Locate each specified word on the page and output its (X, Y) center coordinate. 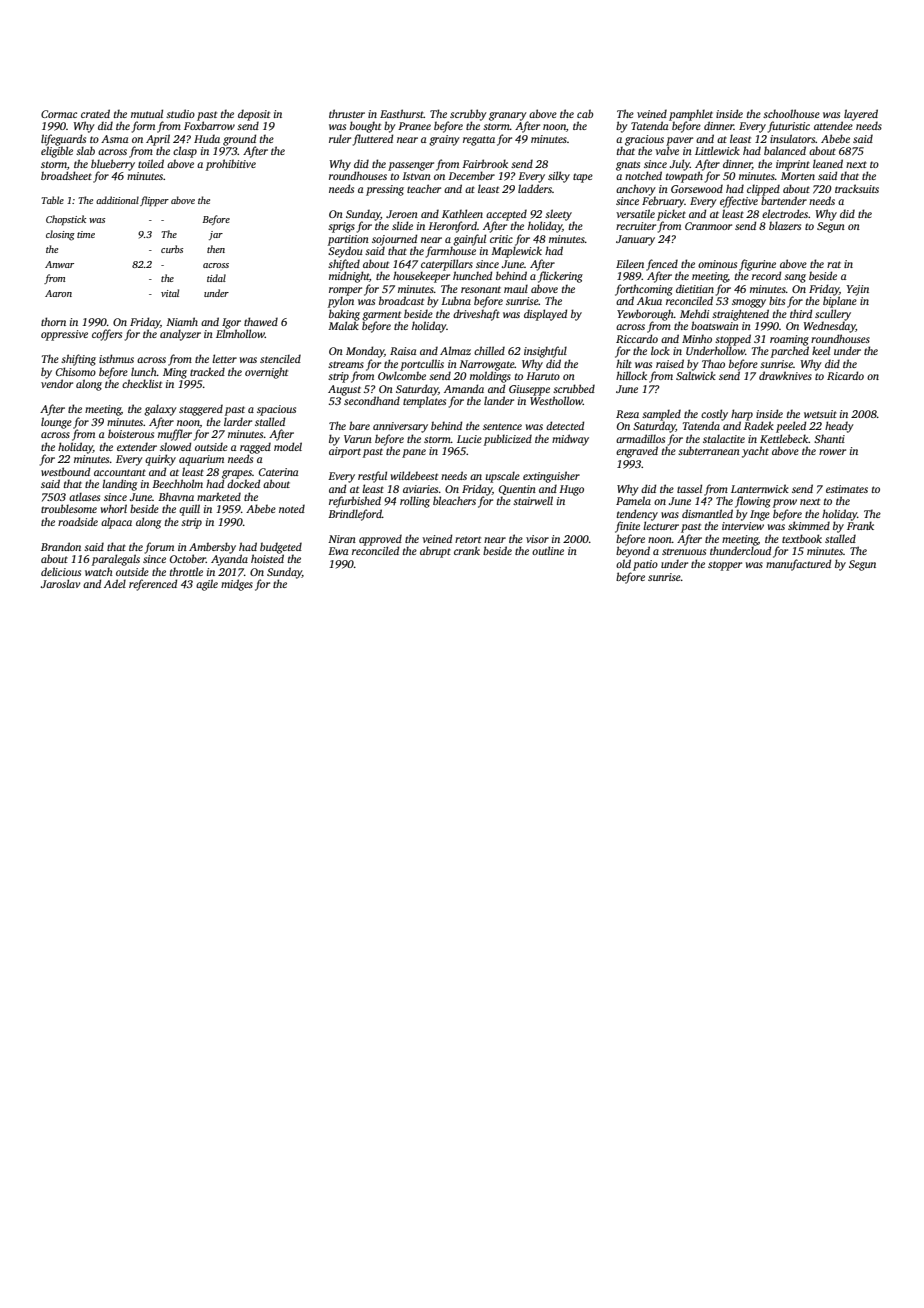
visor (537, 539)
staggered (201, 410)
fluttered (373, 140)
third (801, 313)
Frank (860, 525)
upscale (503, 477)
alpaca (116, 523)
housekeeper (421, 277)
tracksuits (857, 188)
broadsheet (66, 175)
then (216, 249)
